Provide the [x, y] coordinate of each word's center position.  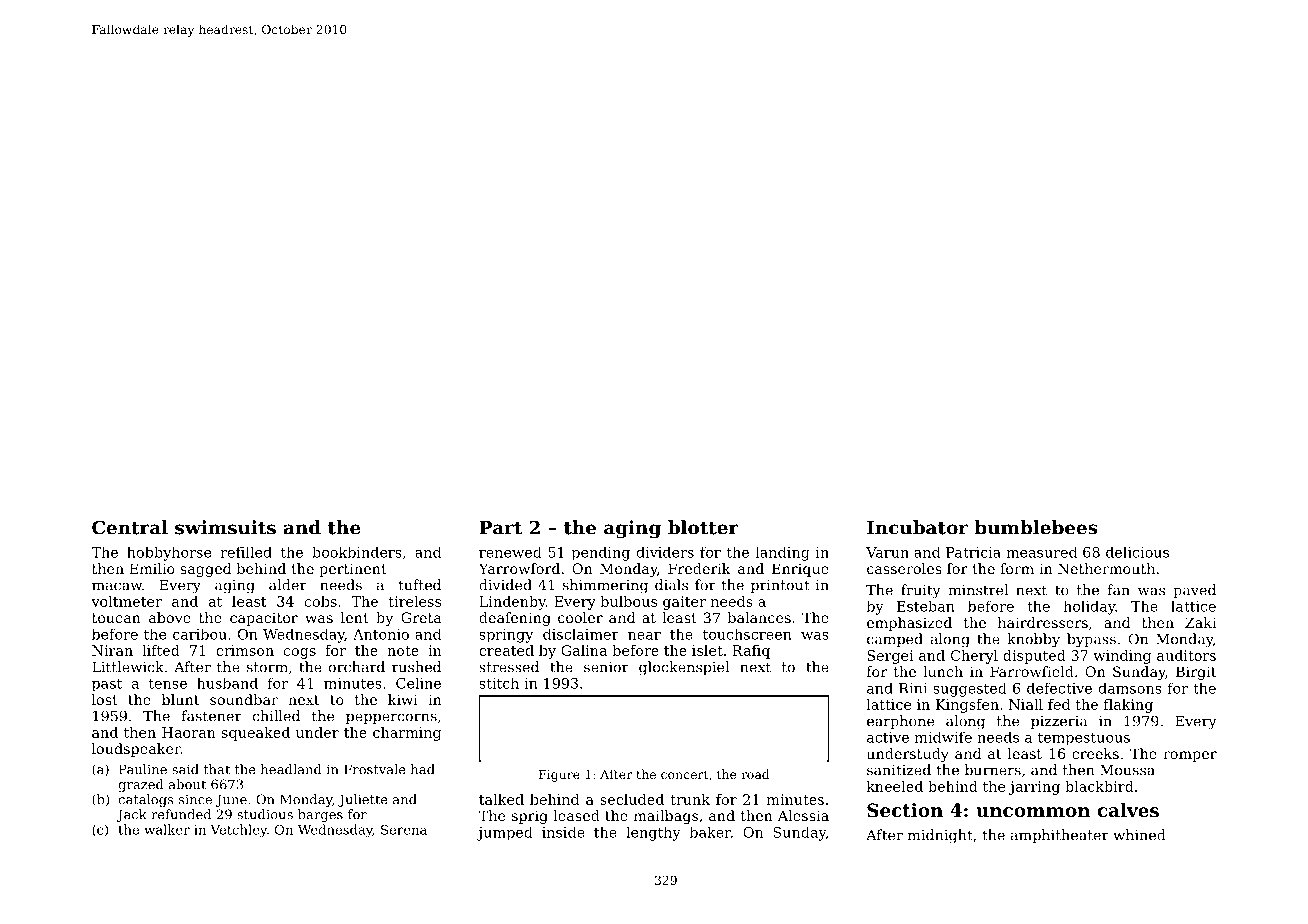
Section [905, 810]
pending [601, 553]
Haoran [189, 732]
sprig [530, 817]
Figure [559, 776]
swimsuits [225, 527]
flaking [1128, 706]
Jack [132, 815]
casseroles [904, 568]
